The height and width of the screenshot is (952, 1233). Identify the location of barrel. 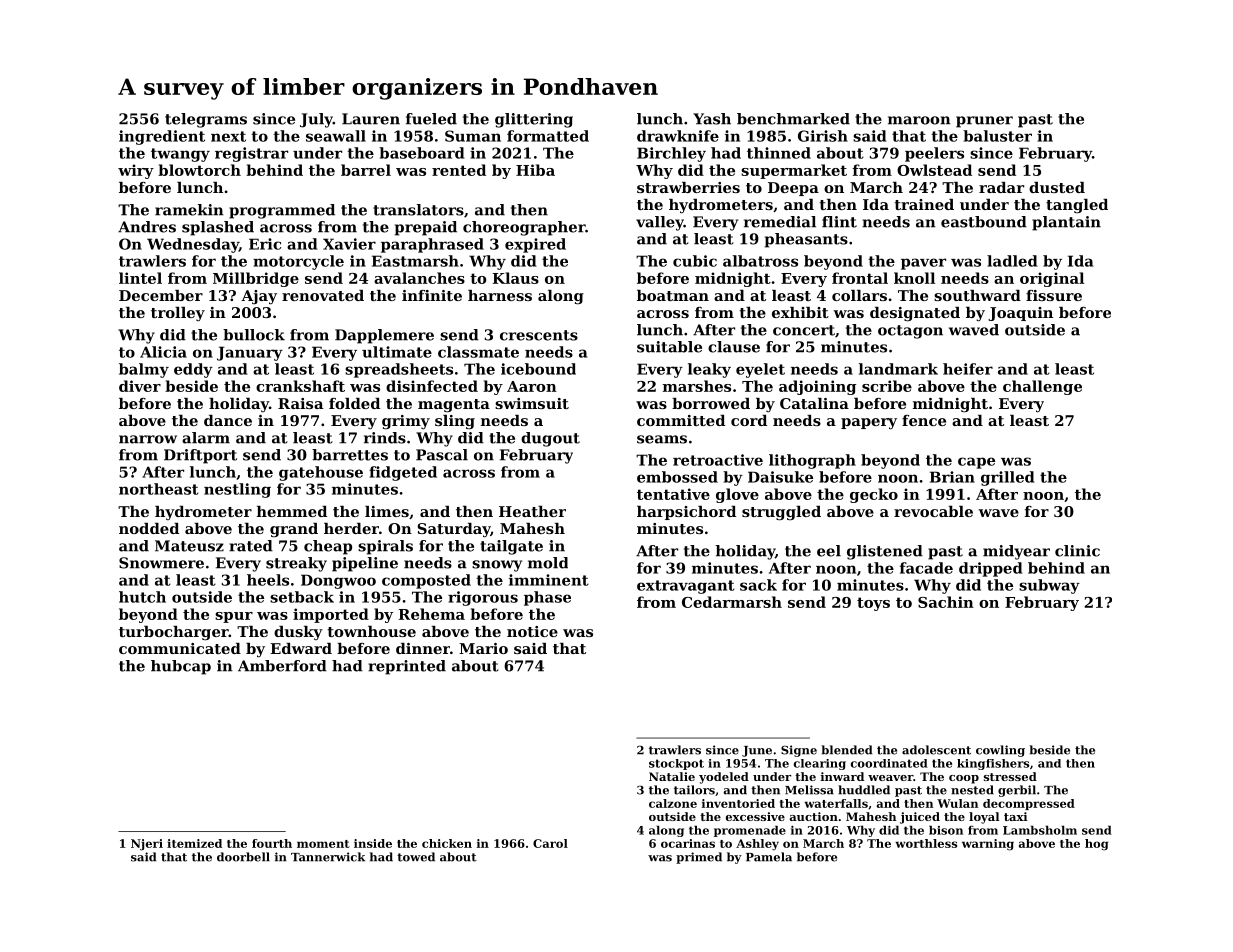
(366, 170).
